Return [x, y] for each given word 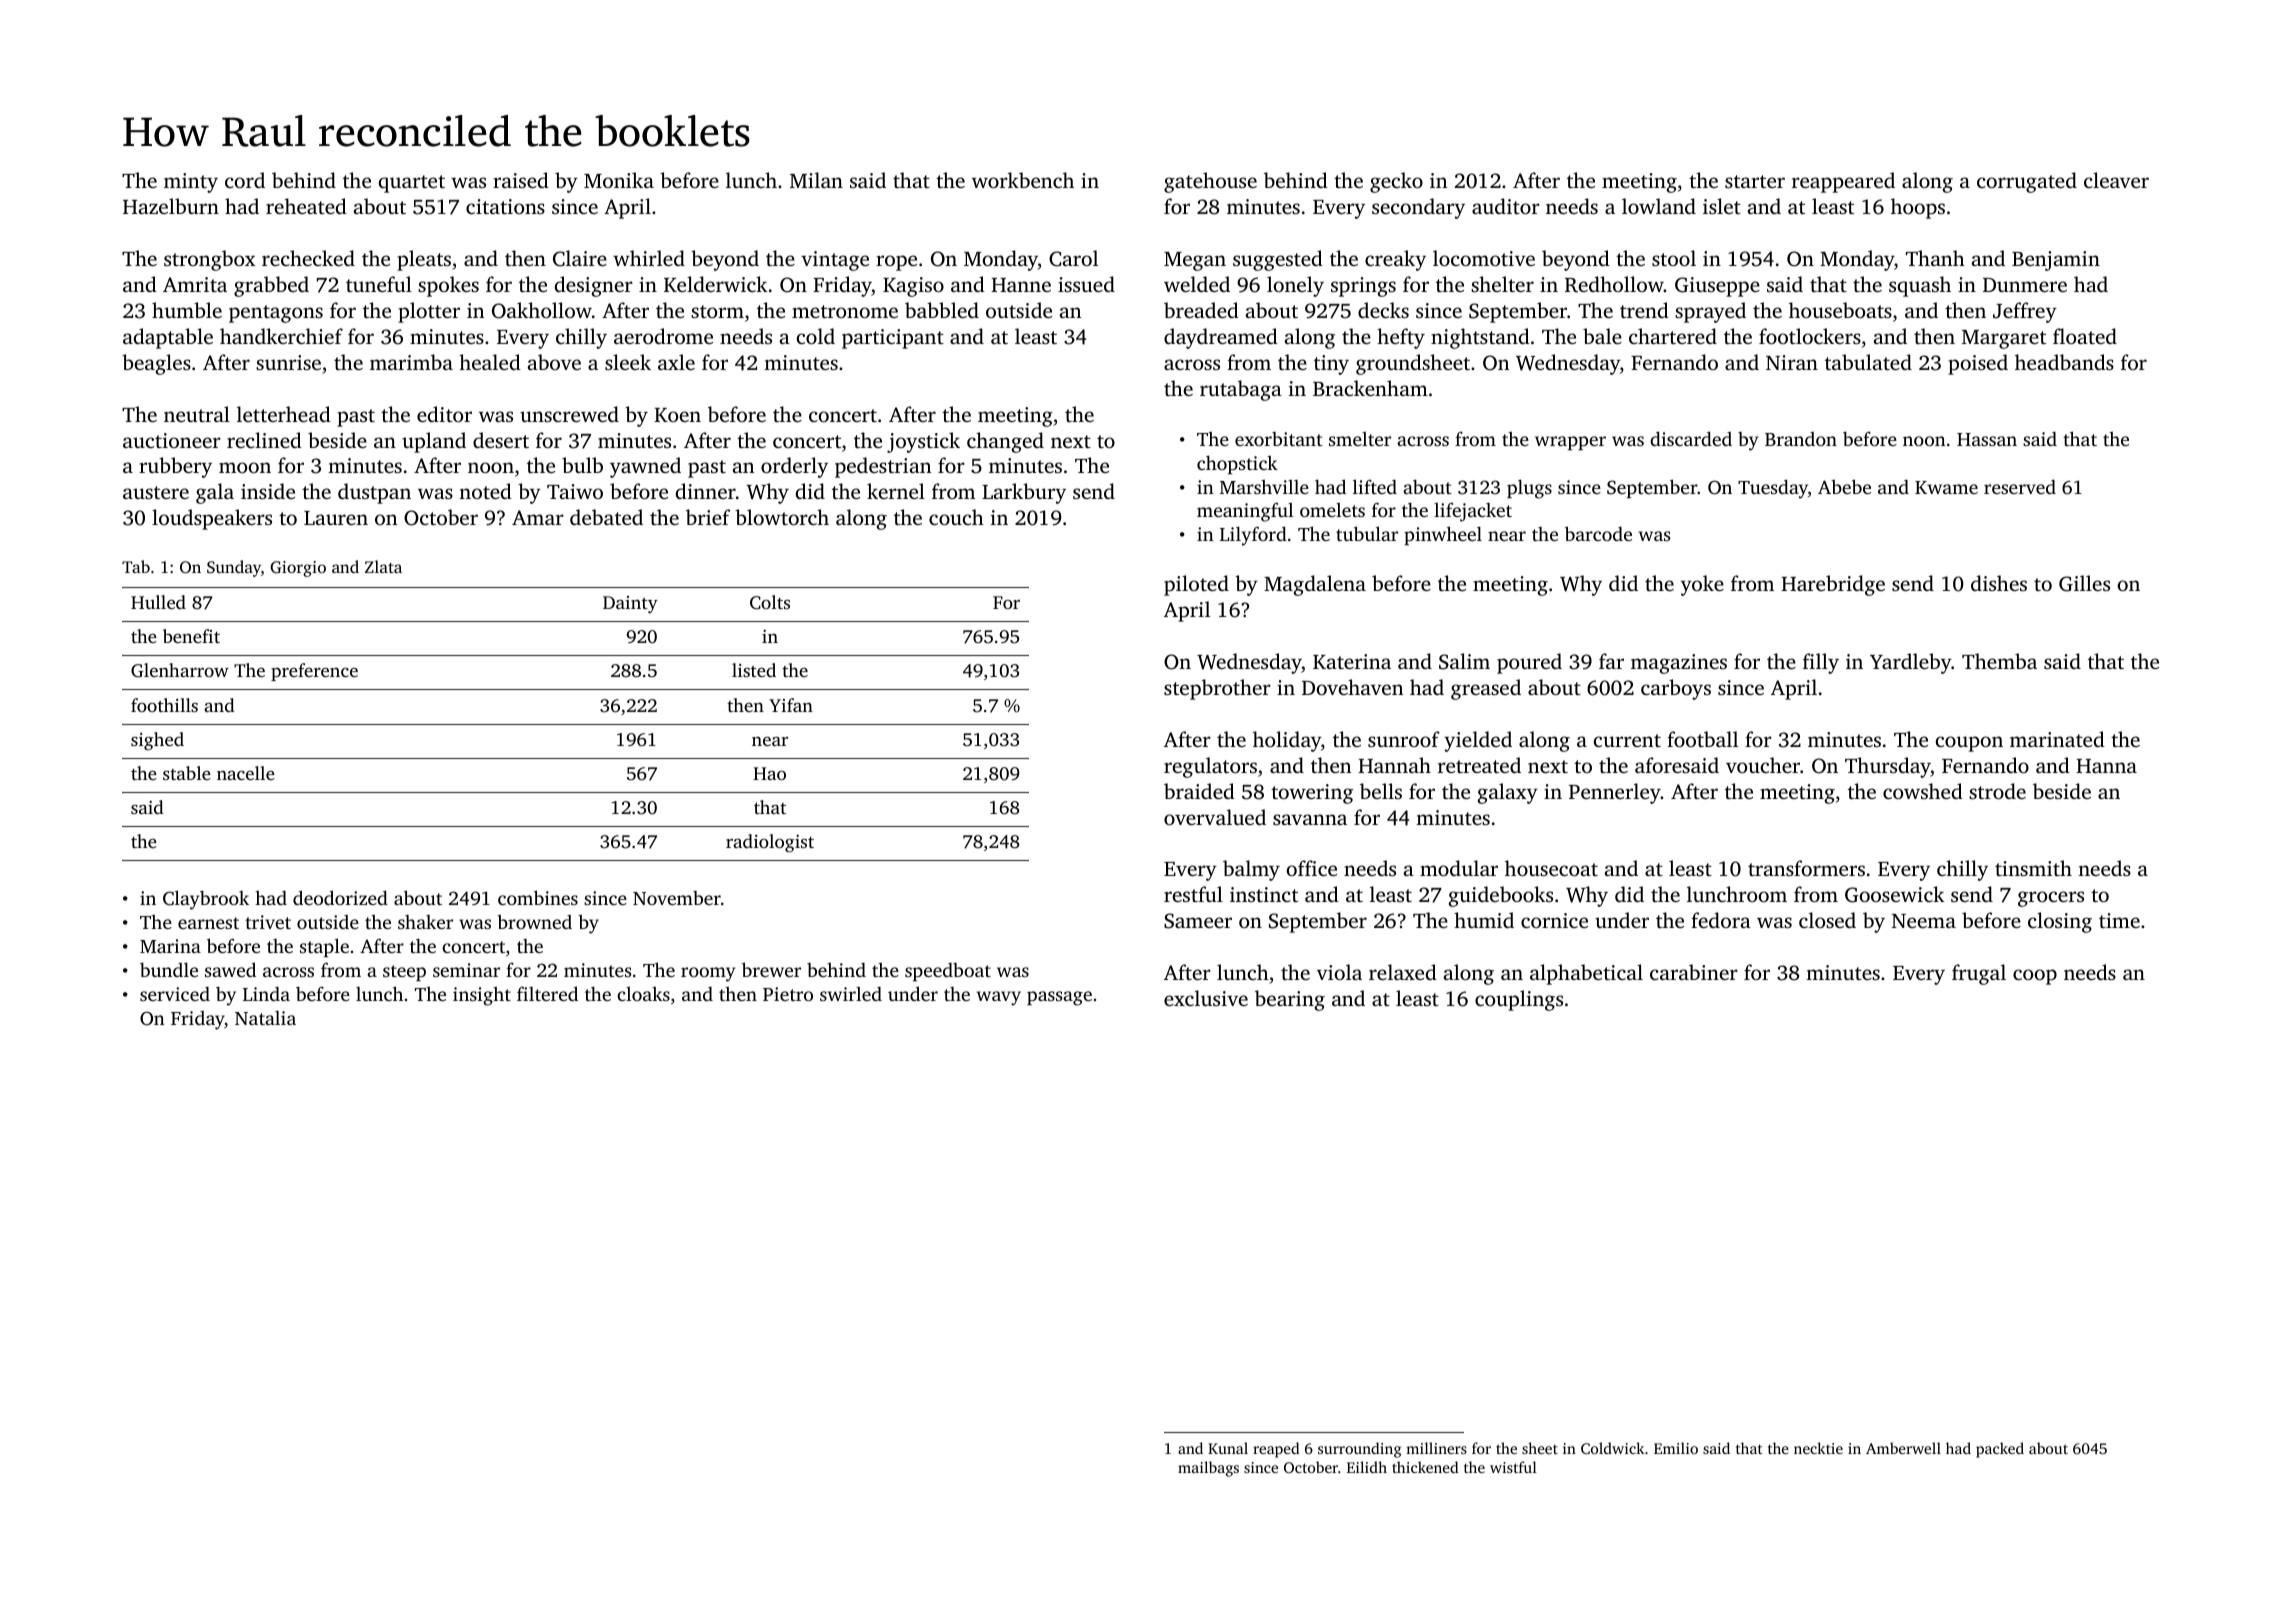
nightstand [1480, 338]
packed [2000, 1450]
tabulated [1868, 362]
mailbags [1208, 1469]
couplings [1519, 1000]
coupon [1969, 744]
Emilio [1676, 1448]
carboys [1676, 689]
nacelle [246, 773]
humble [187, 310]
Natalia [265, 1018]
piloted [1196, 585]
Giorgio [298, 569]
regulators [1210, 767]
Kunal [1228, 1448]
